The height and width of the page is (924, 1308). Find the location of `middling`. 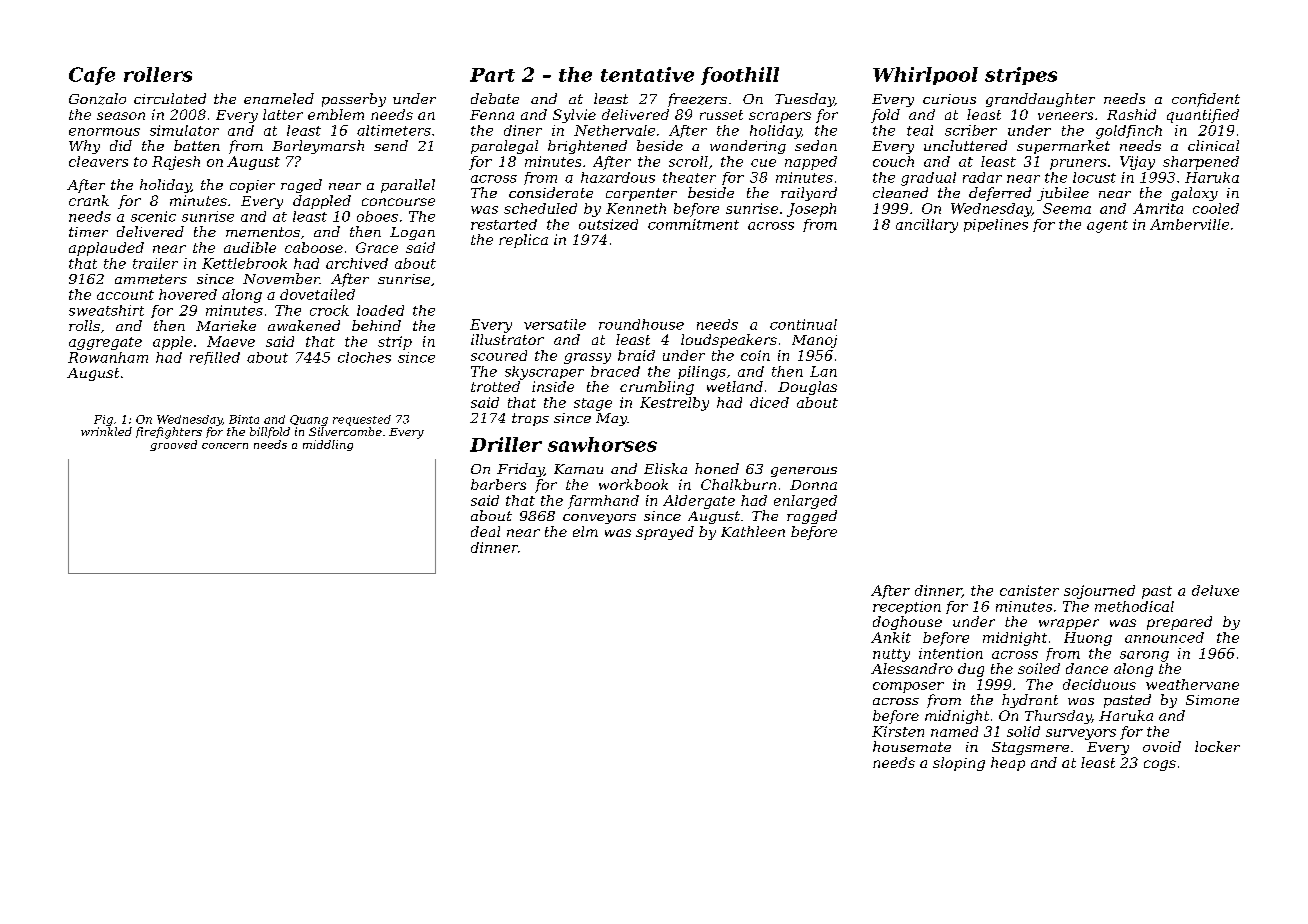

middling is located at coordinates (328, 445).
